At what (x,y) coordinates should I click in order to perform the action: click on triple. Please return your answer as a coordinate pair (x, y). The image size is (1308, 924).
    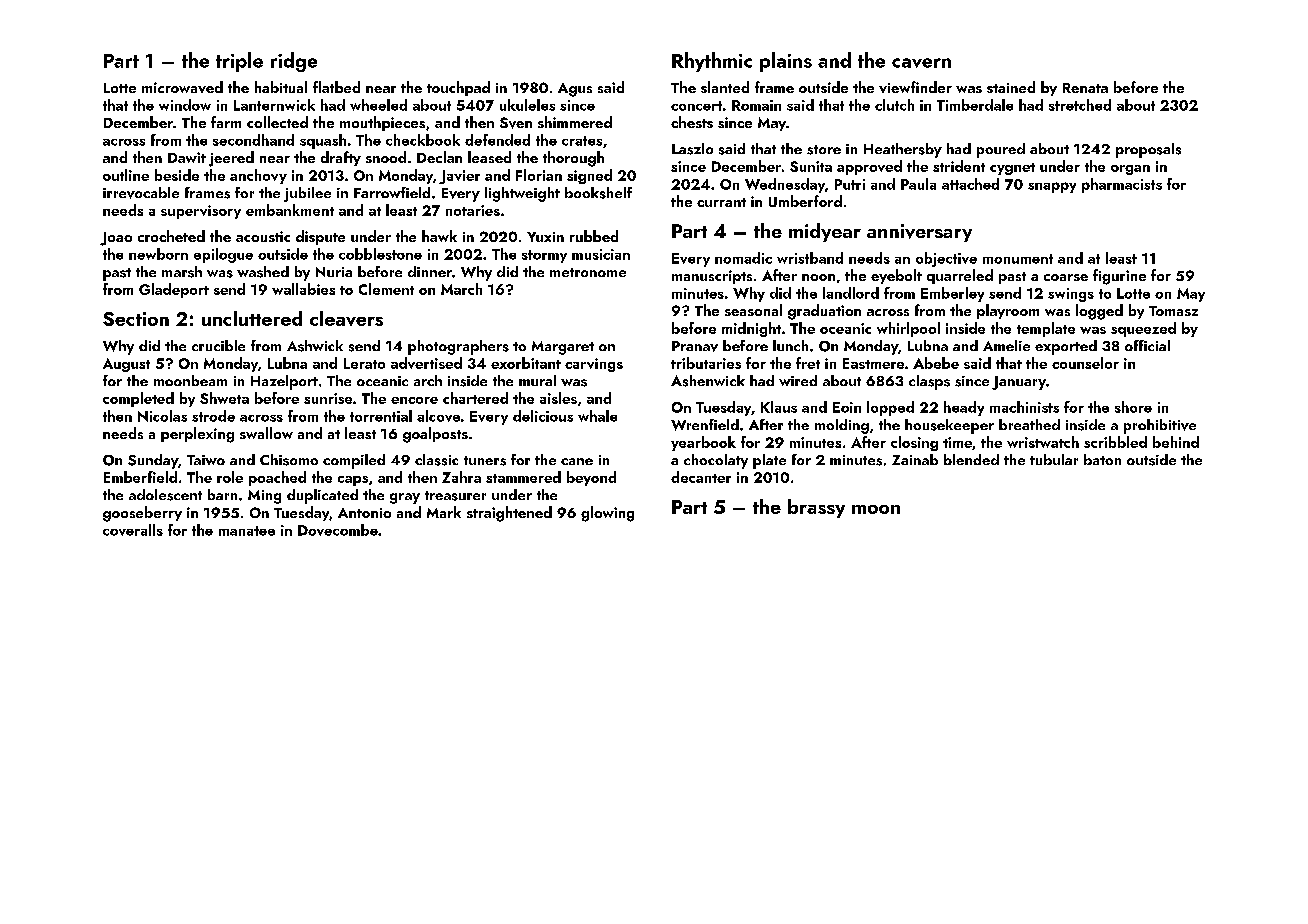
    Looking at the image, I should click on (239, 62).
